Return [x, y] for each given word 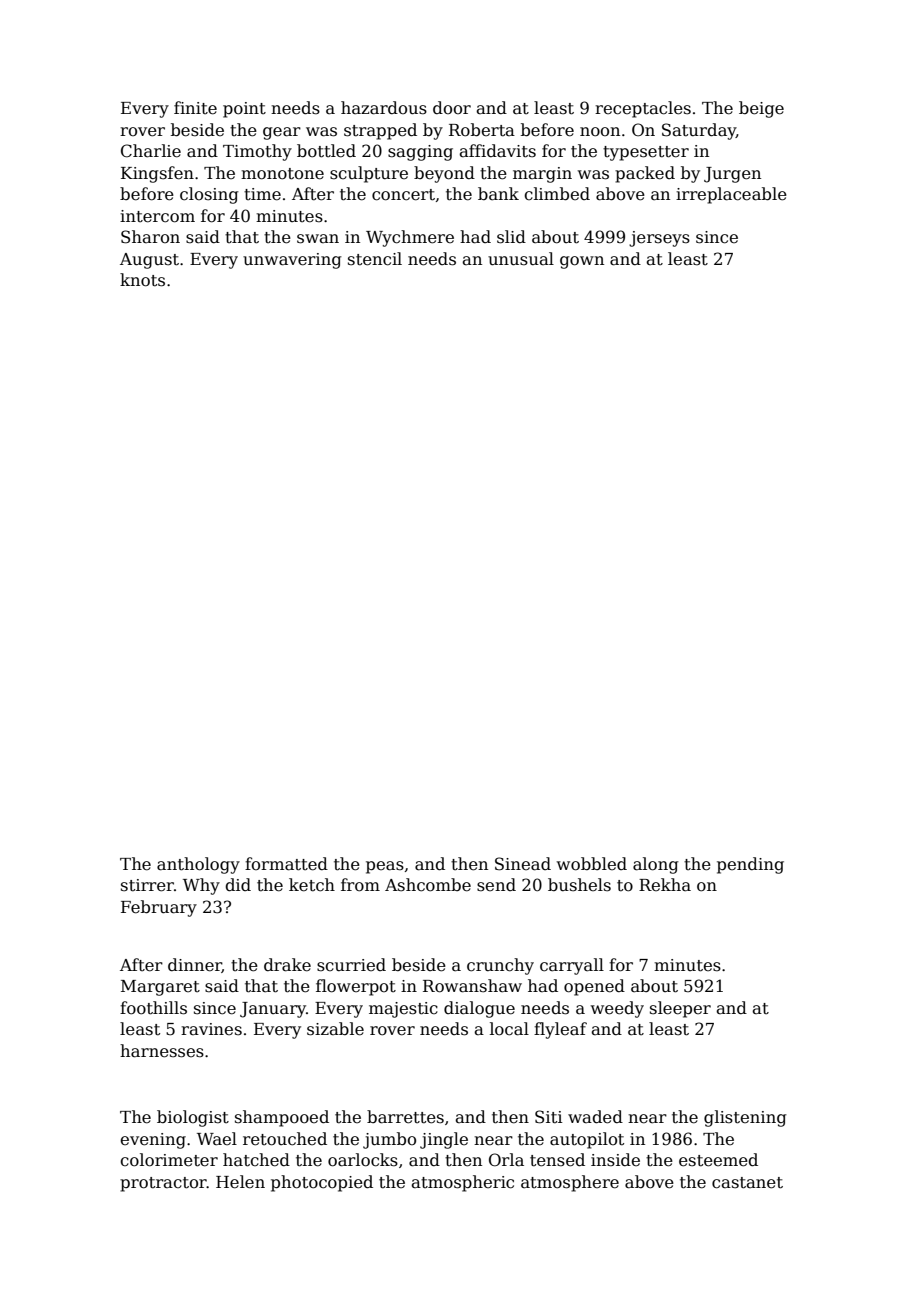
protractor [163, 1184]
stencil [375, 259]
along [656, 865]
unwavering [292, 261]
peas [385, 867]
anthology [198, 865]
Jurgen [732, 175]
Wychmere [410, 238]
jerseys [659, 239]
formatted [286, 864]
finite [195, 108]
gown [582, 262]
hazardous [384, 108]
